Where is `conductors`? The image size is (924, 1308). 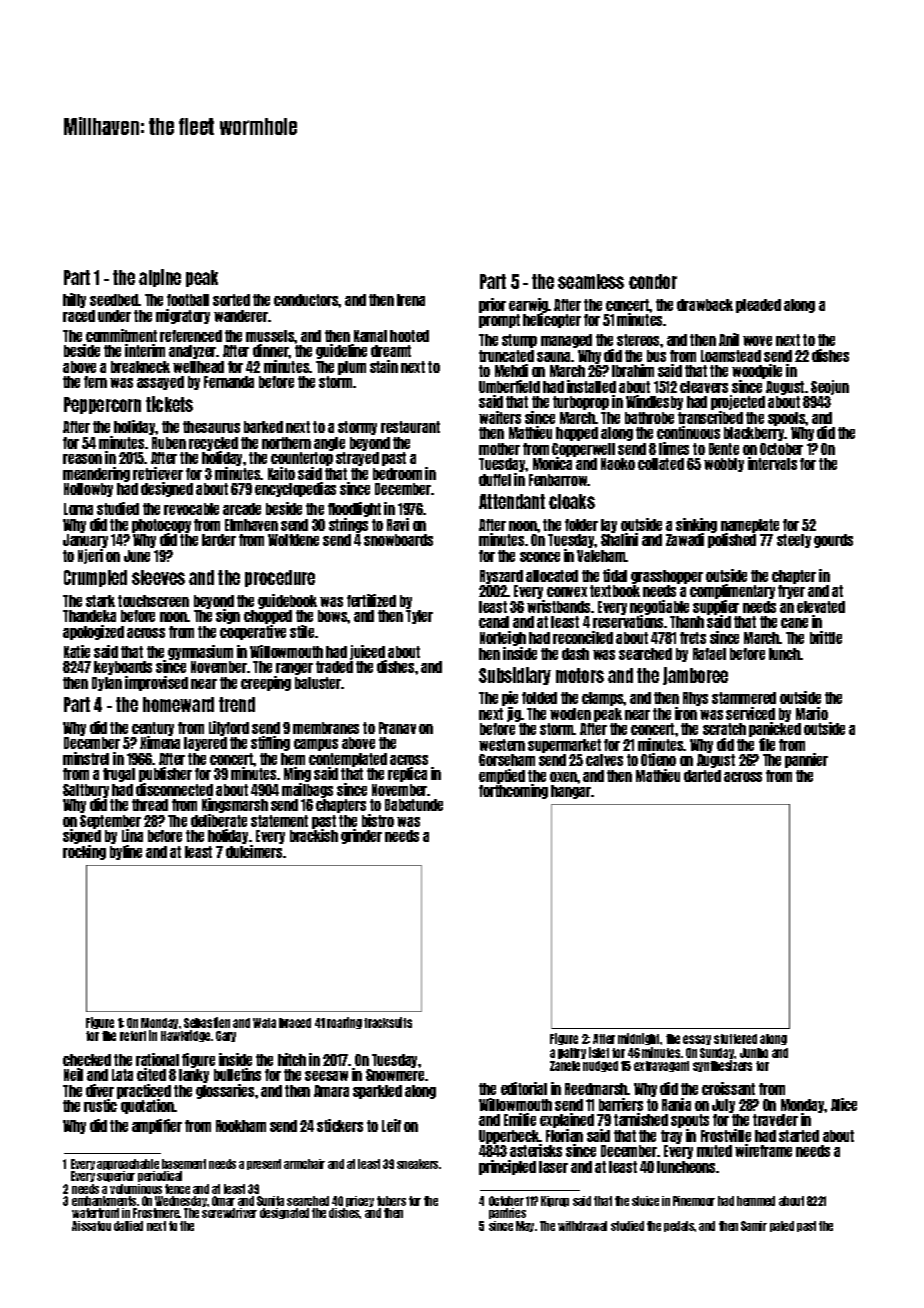
conductors is located at coordinates (306, 300).
